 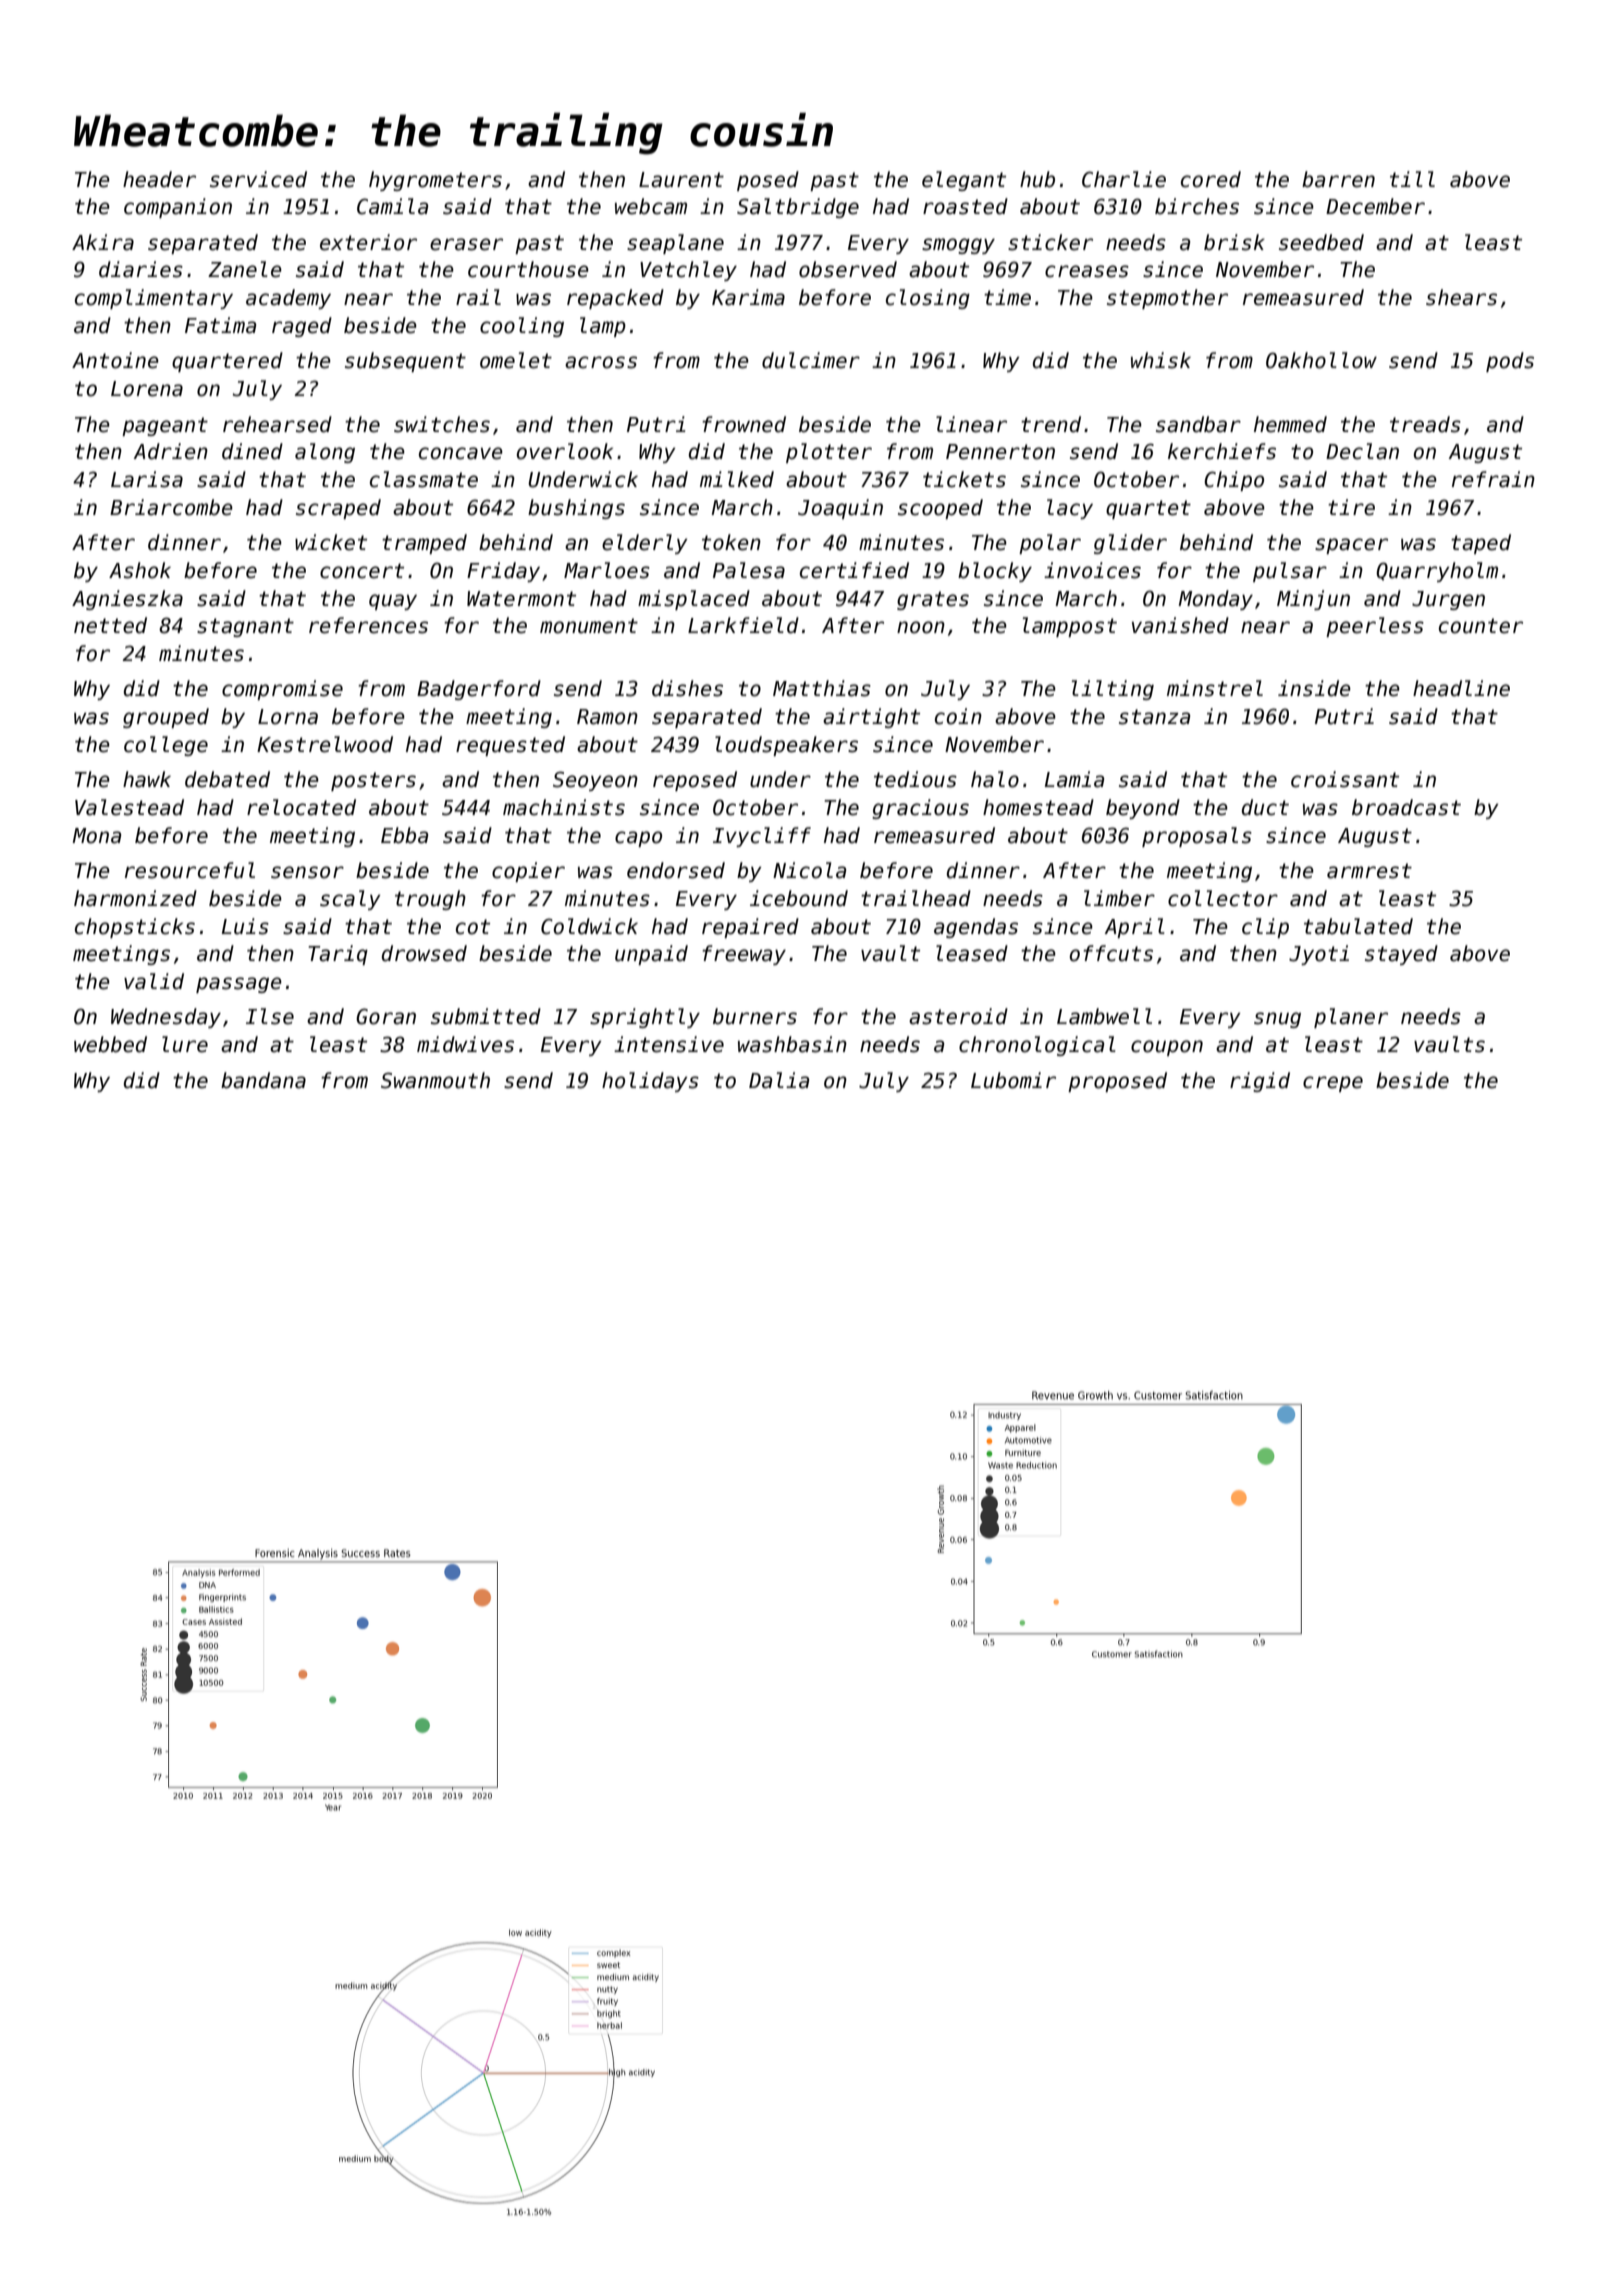 I want to click on roasted, so click(x=965, y=206).
